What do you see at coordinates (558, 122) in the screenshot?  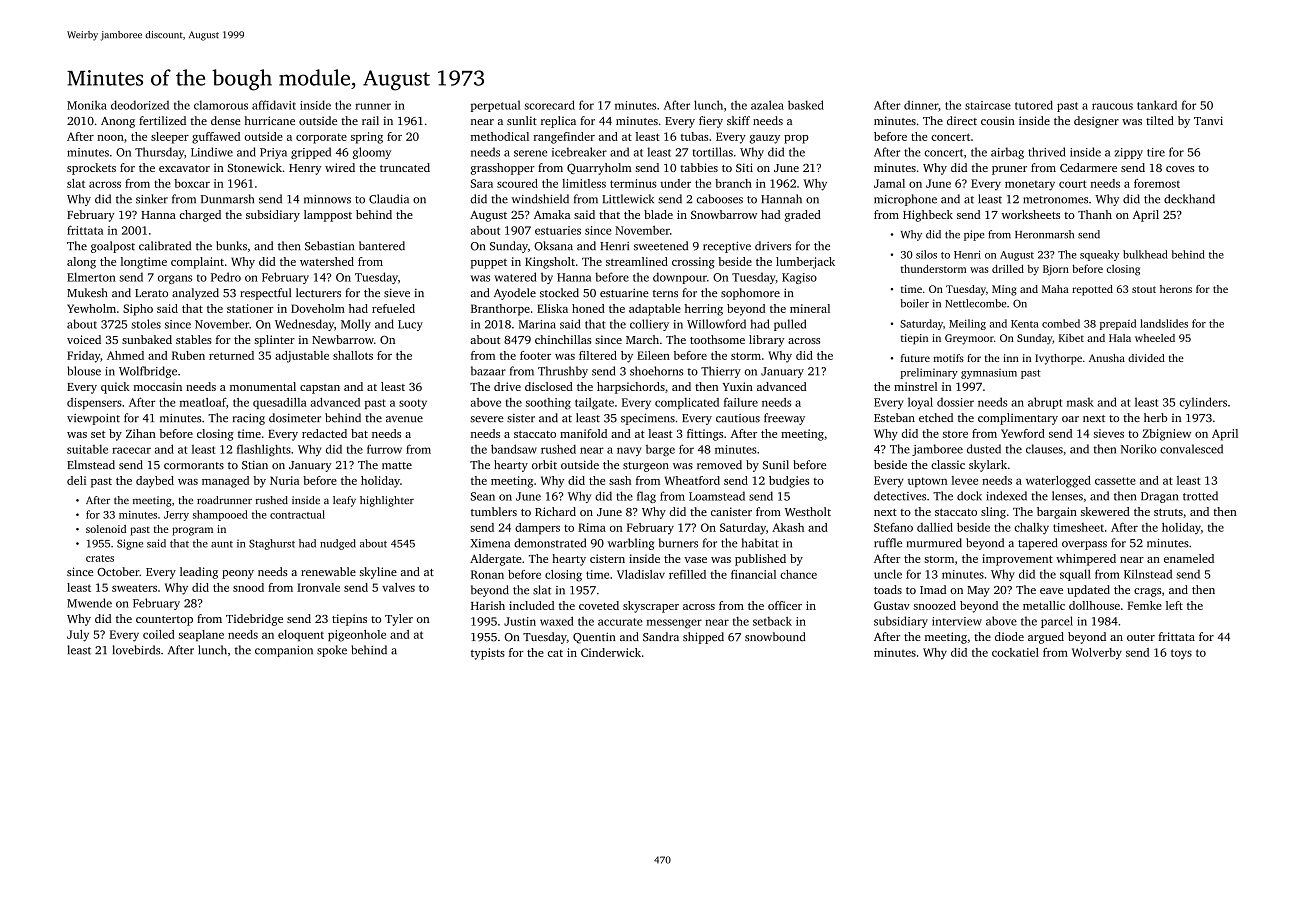 I see `replica` at bounding box center [558, 122].
